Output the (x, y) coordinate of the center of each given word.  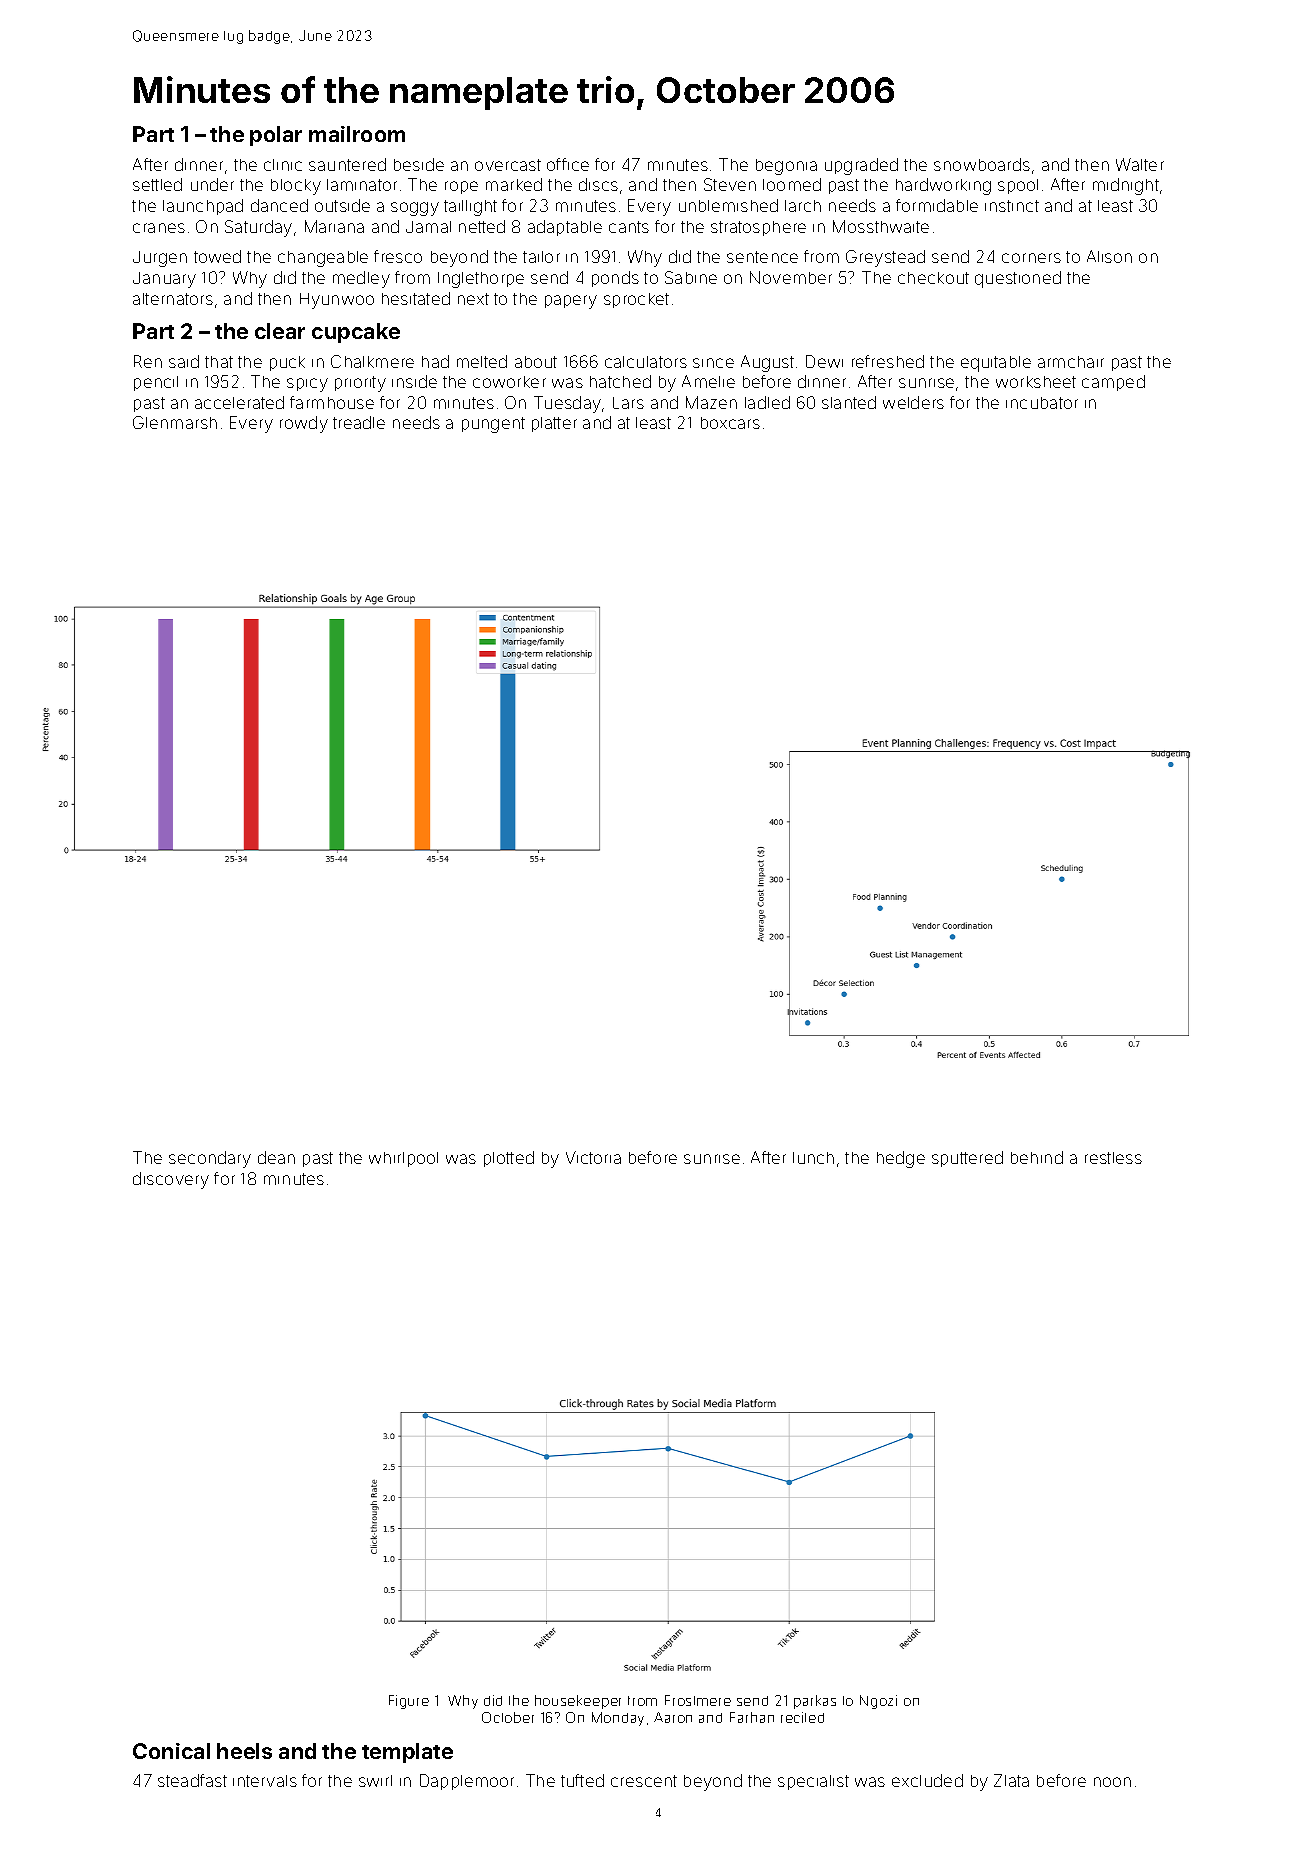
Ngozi (878, 1702)
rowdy (304, 424)
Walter (1140, 164)
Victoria (593, 1157)
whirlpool (403, 1159)
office (568, 164)
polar (276, 136)
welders (913, 402)
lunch (813, 1158)
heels (244, 1751)
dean (276, 1157)
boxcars (730, 423)
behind (1037, 1157)
